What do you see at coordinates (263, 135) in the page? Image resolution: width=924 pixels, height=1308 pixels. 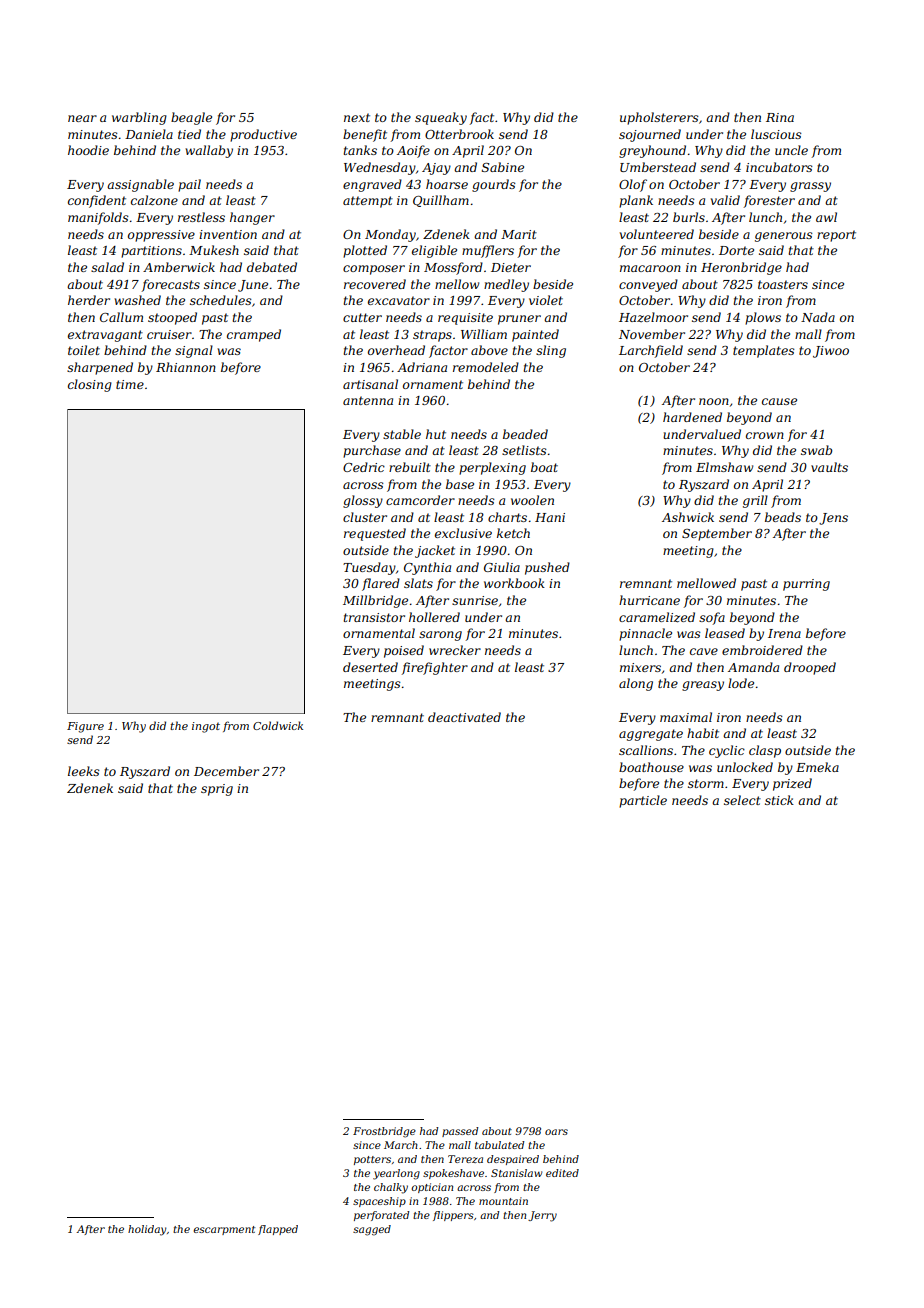 I see `productive` at bounding box center [263, 135].
